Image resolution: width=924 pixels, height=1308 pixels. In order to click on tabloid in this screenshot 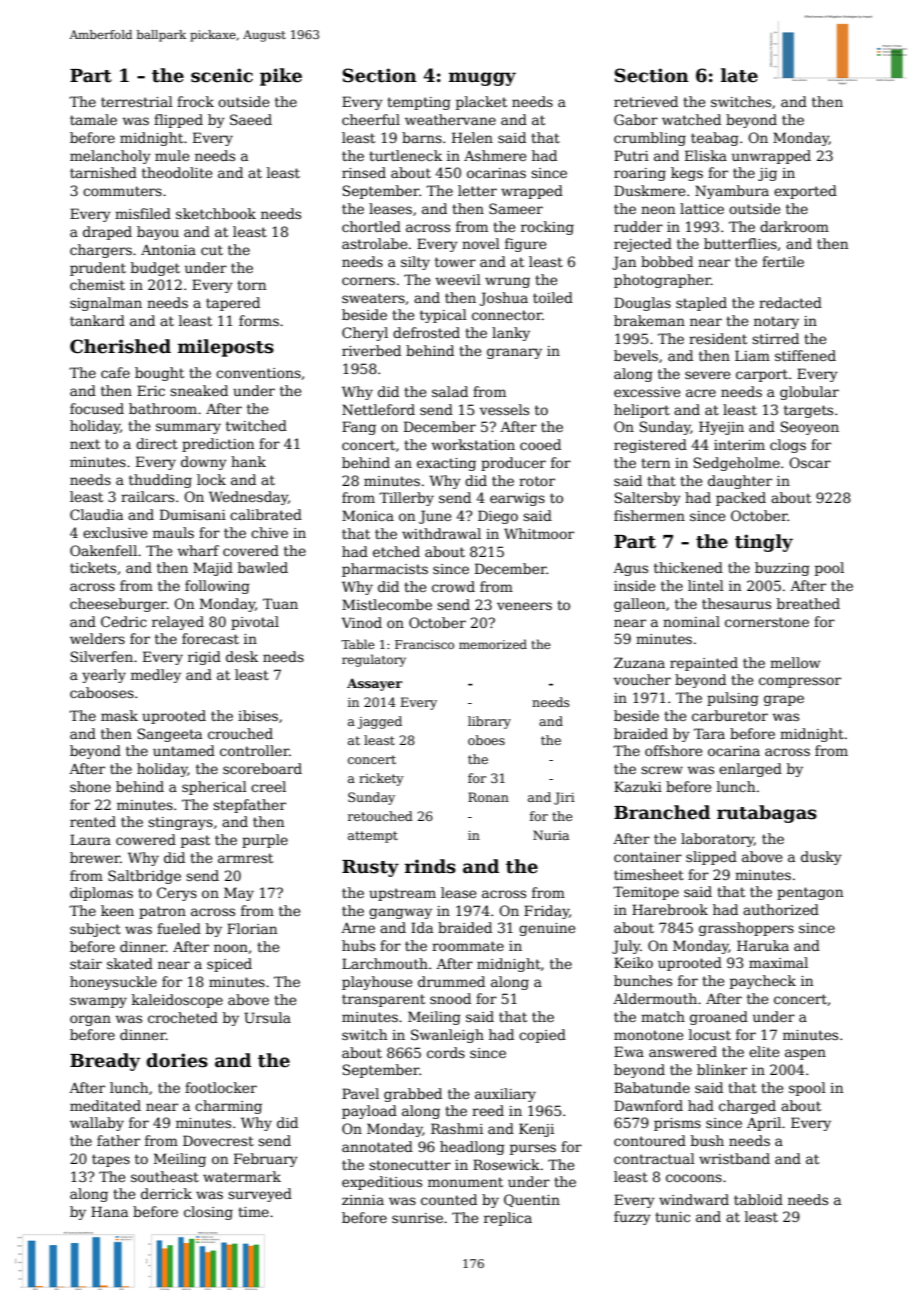, I will do `click(758, 1199)`.
